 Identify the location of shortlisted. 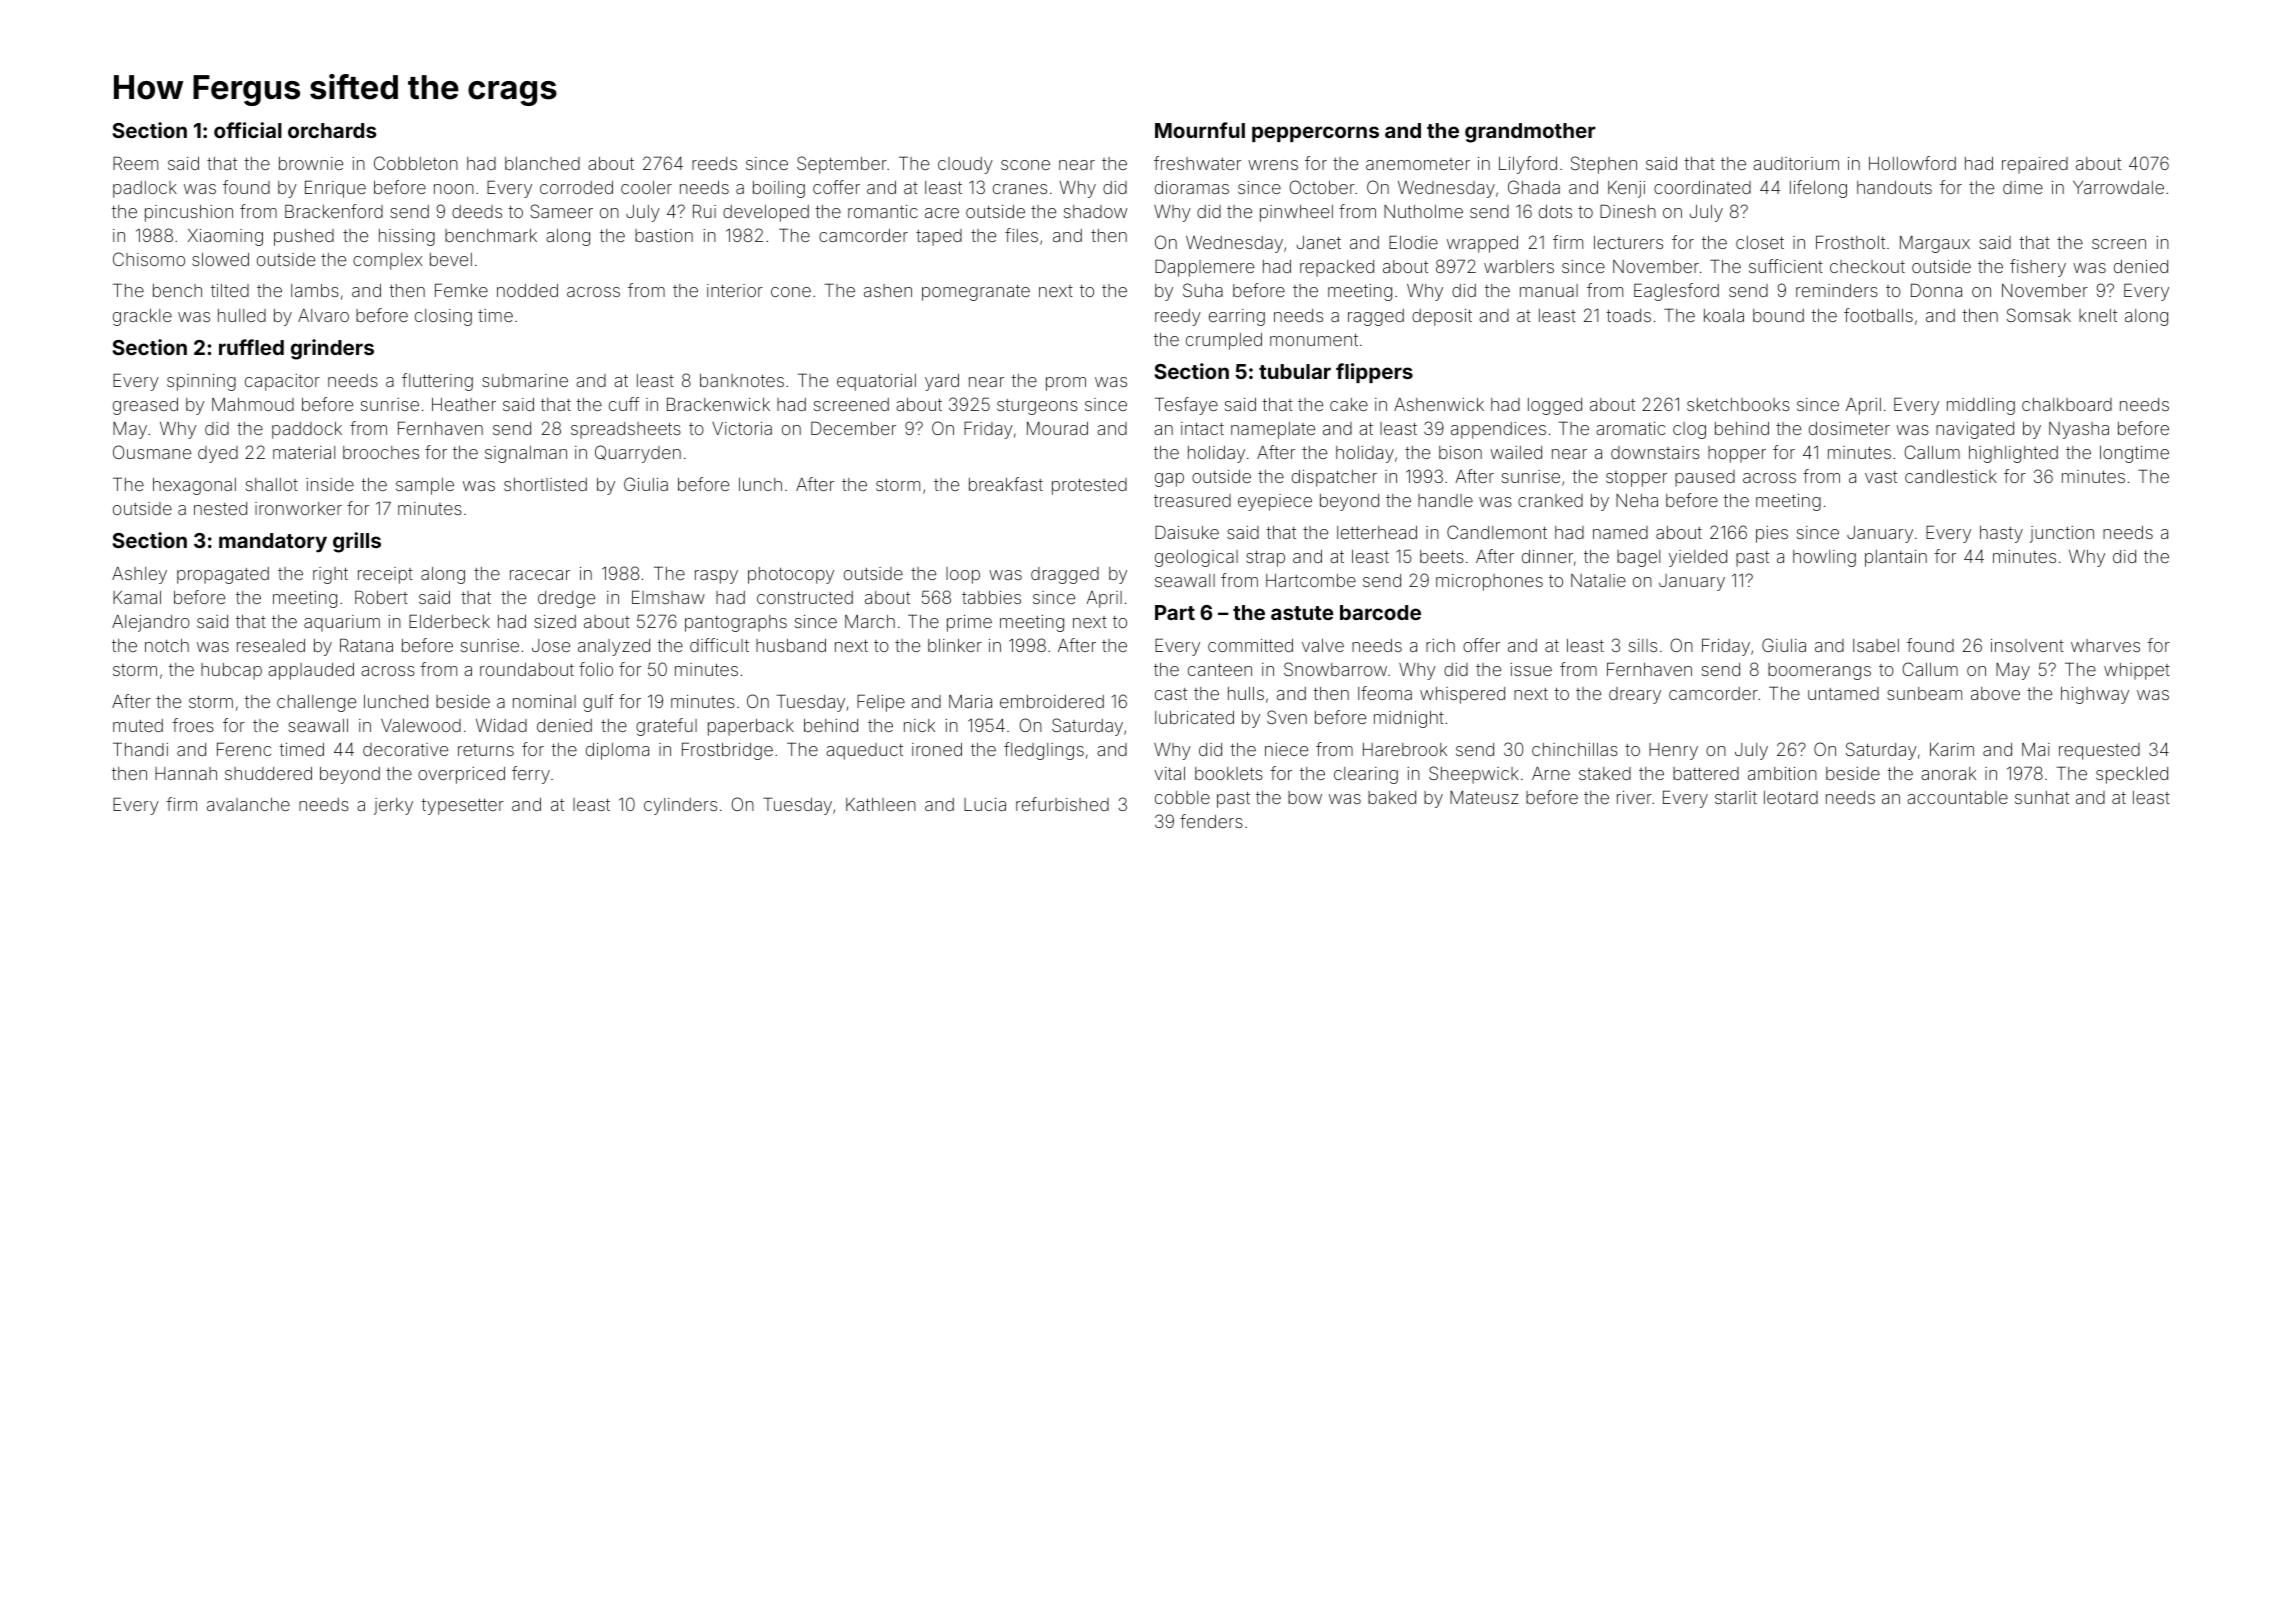
(545, 484).
